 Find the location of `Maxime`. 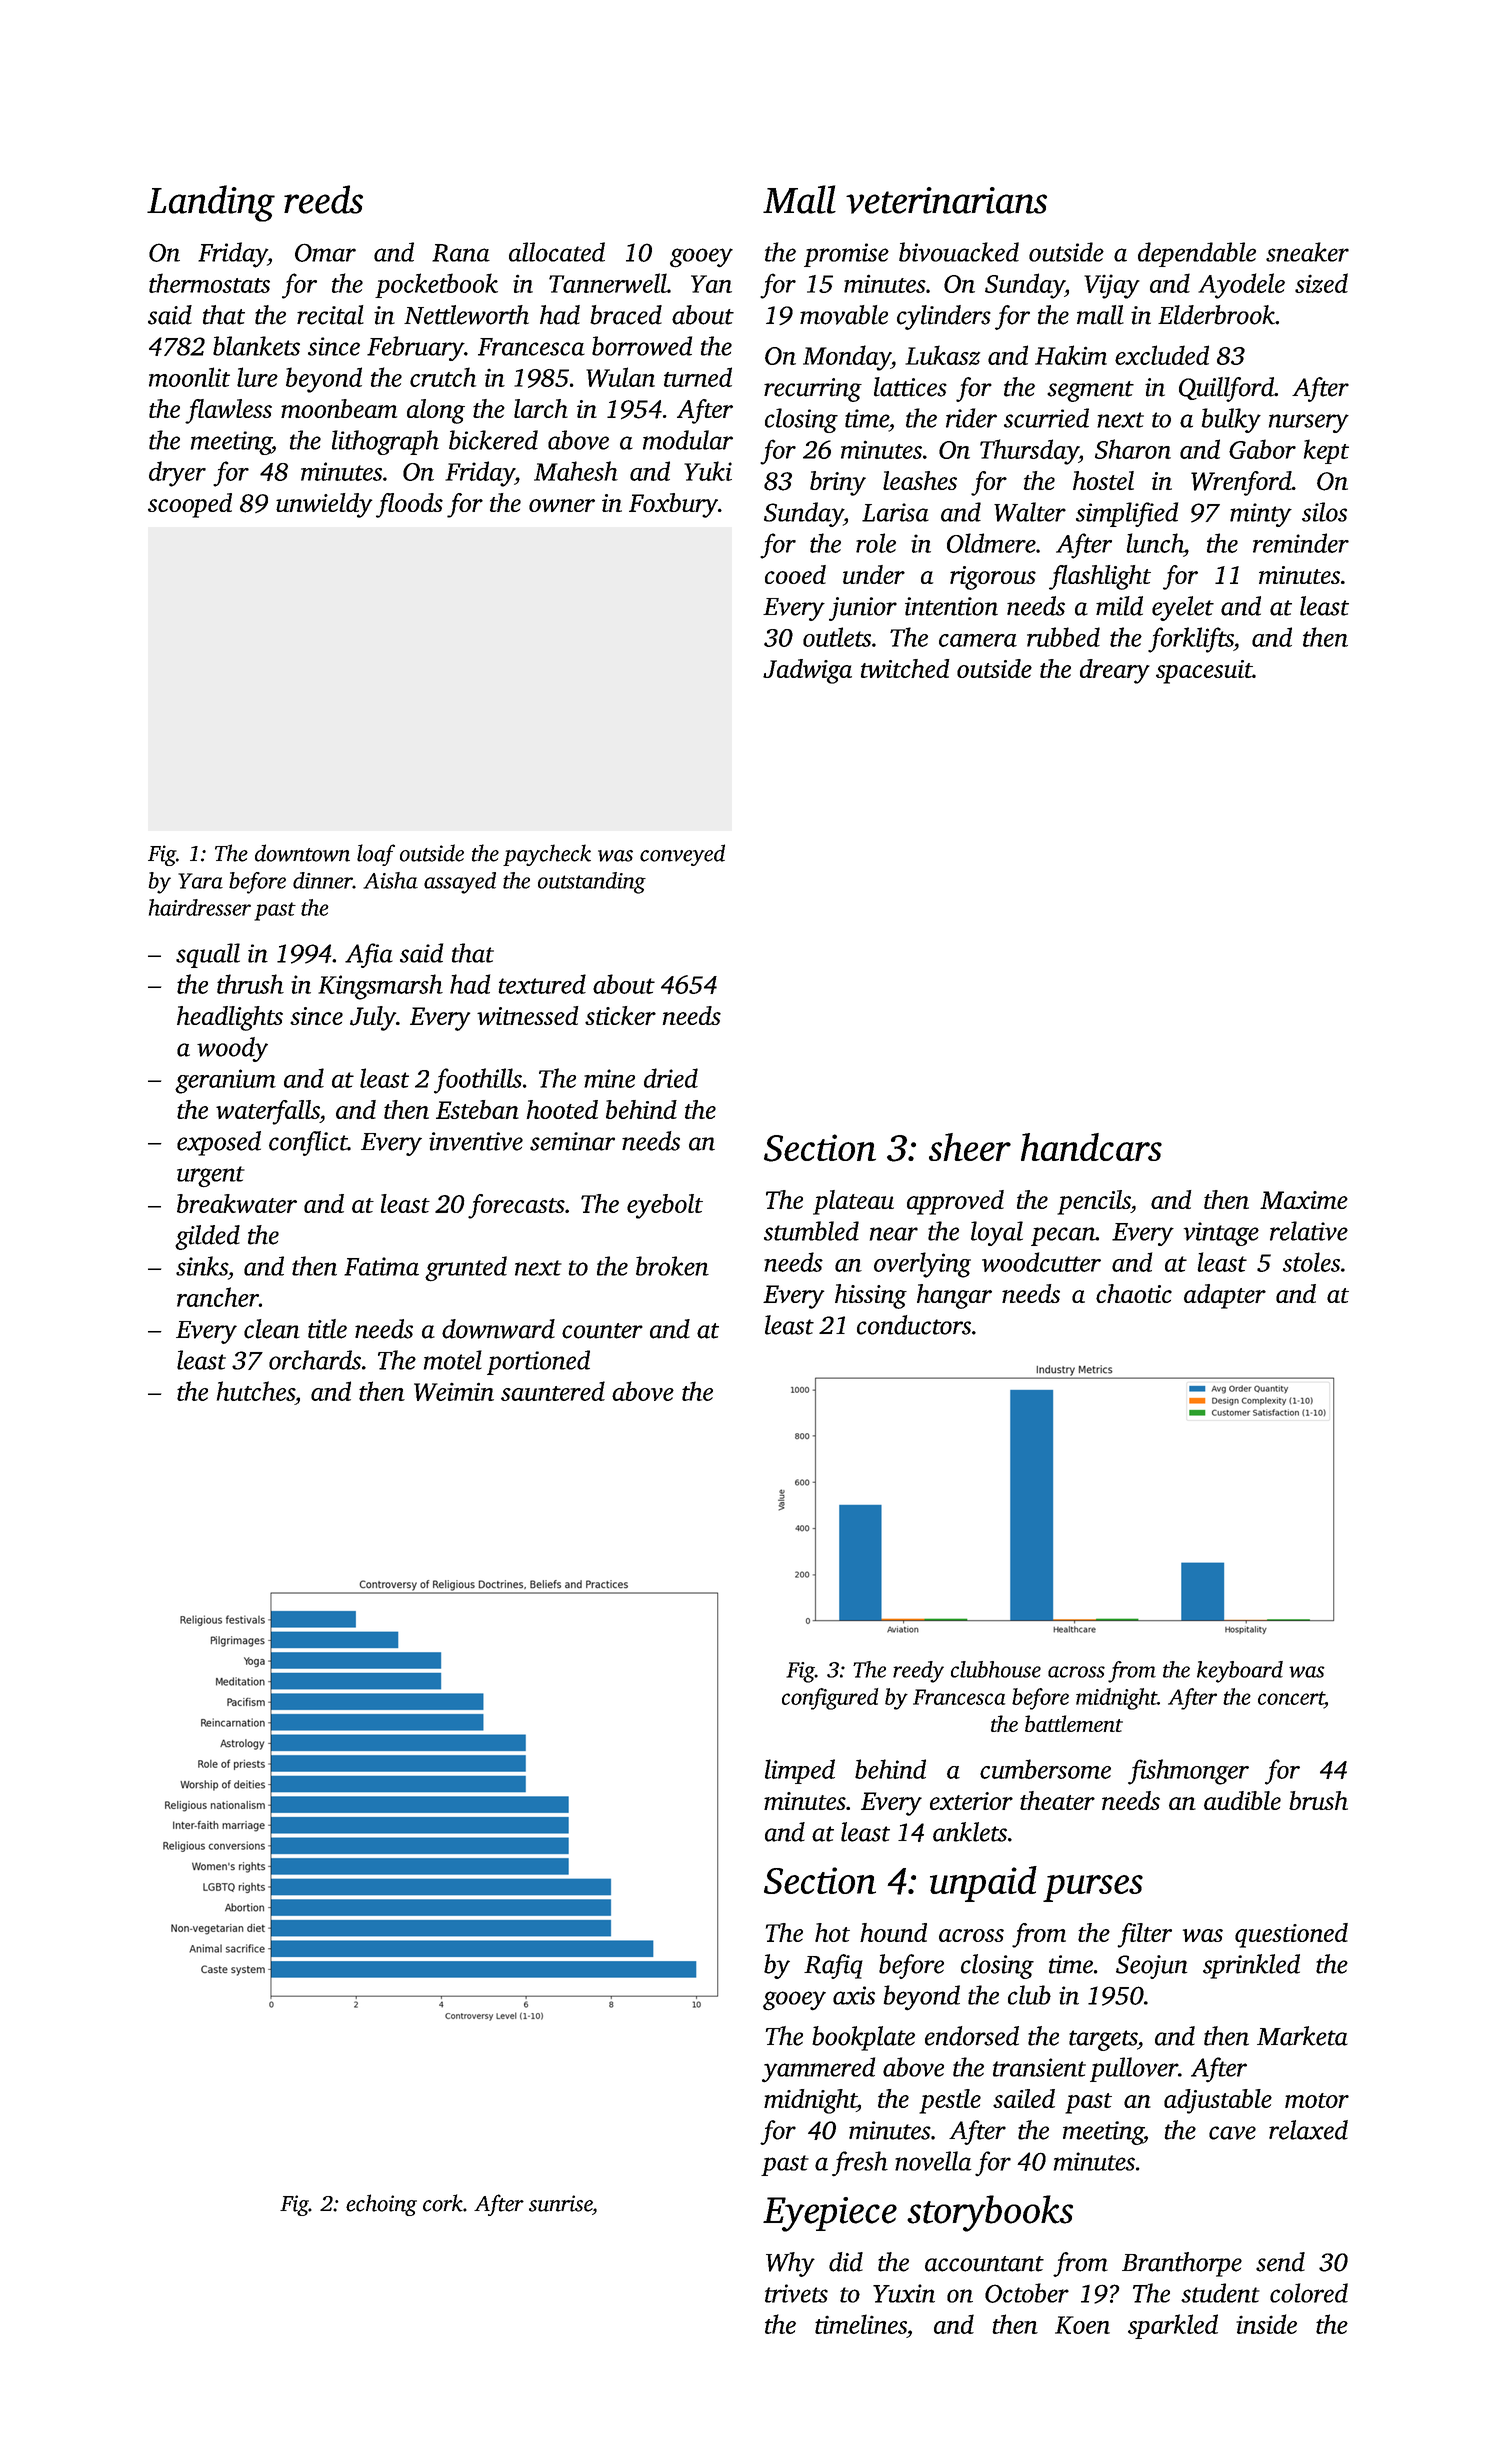

Maxime is located at coordinates (1304, 1200).
